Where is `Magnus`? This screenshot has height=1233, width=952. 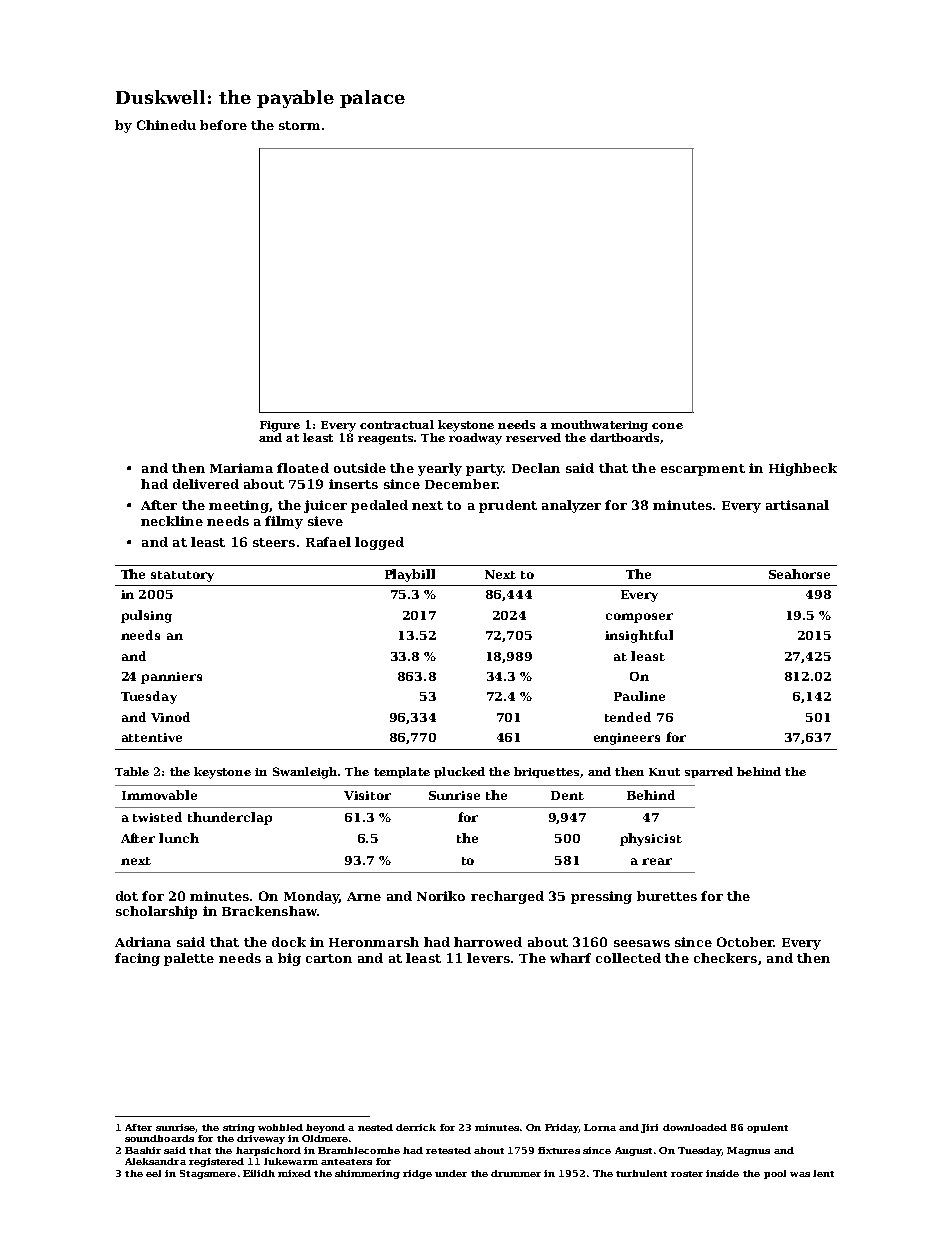
Magnus is located at coordinates (748, 1151).
